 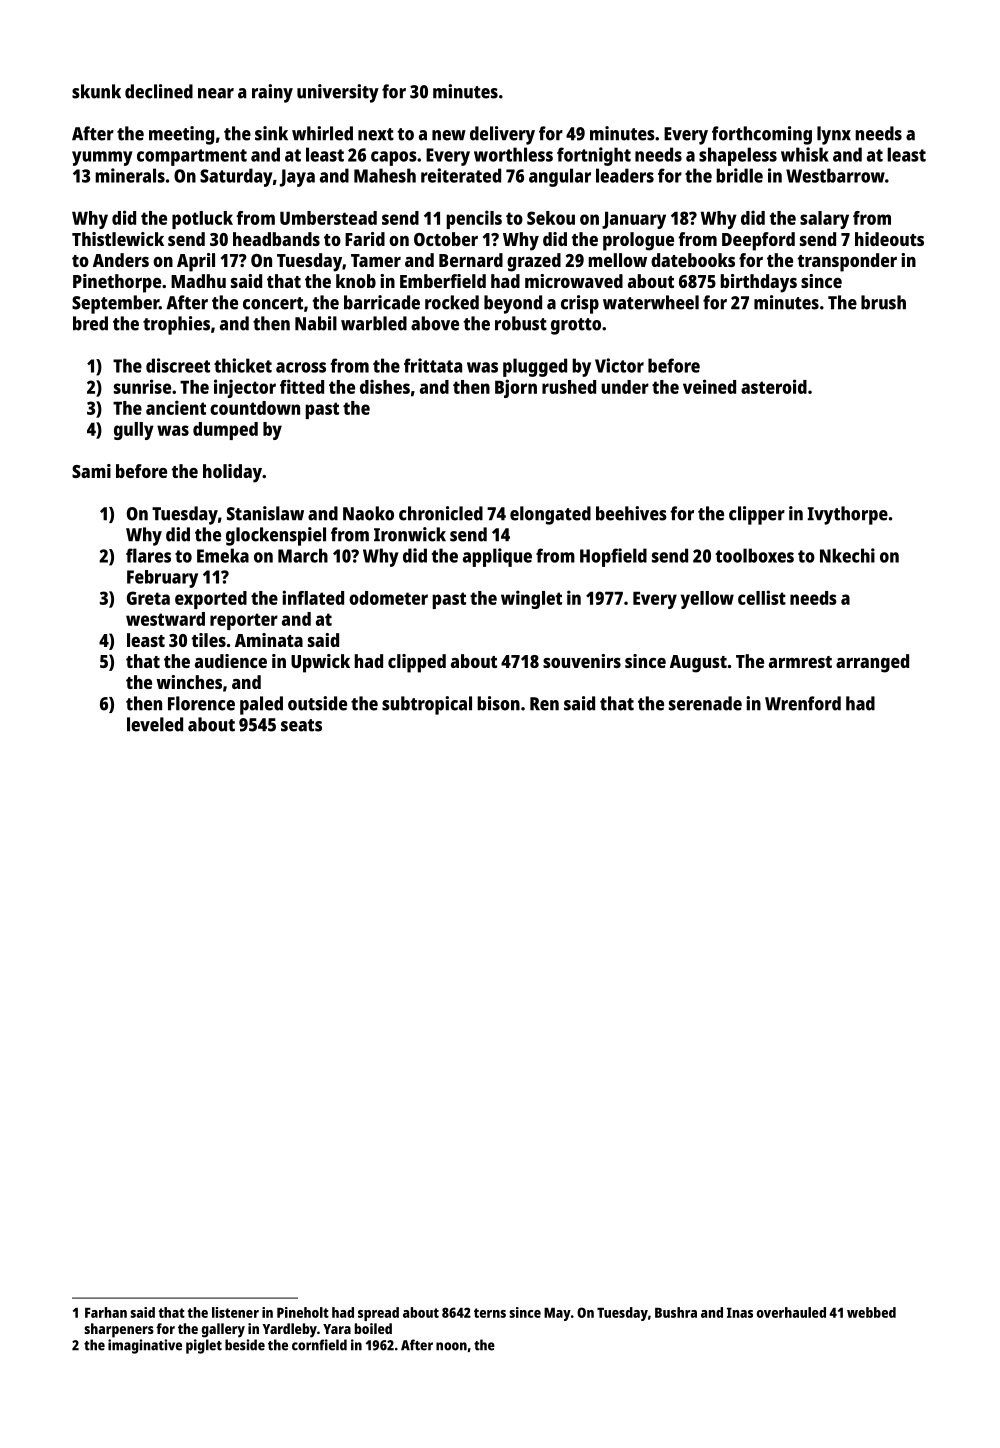 What do you see at coordinates (738, 156) in the screenshot?
I see `shapeless` at bounding box center [738, 156].
